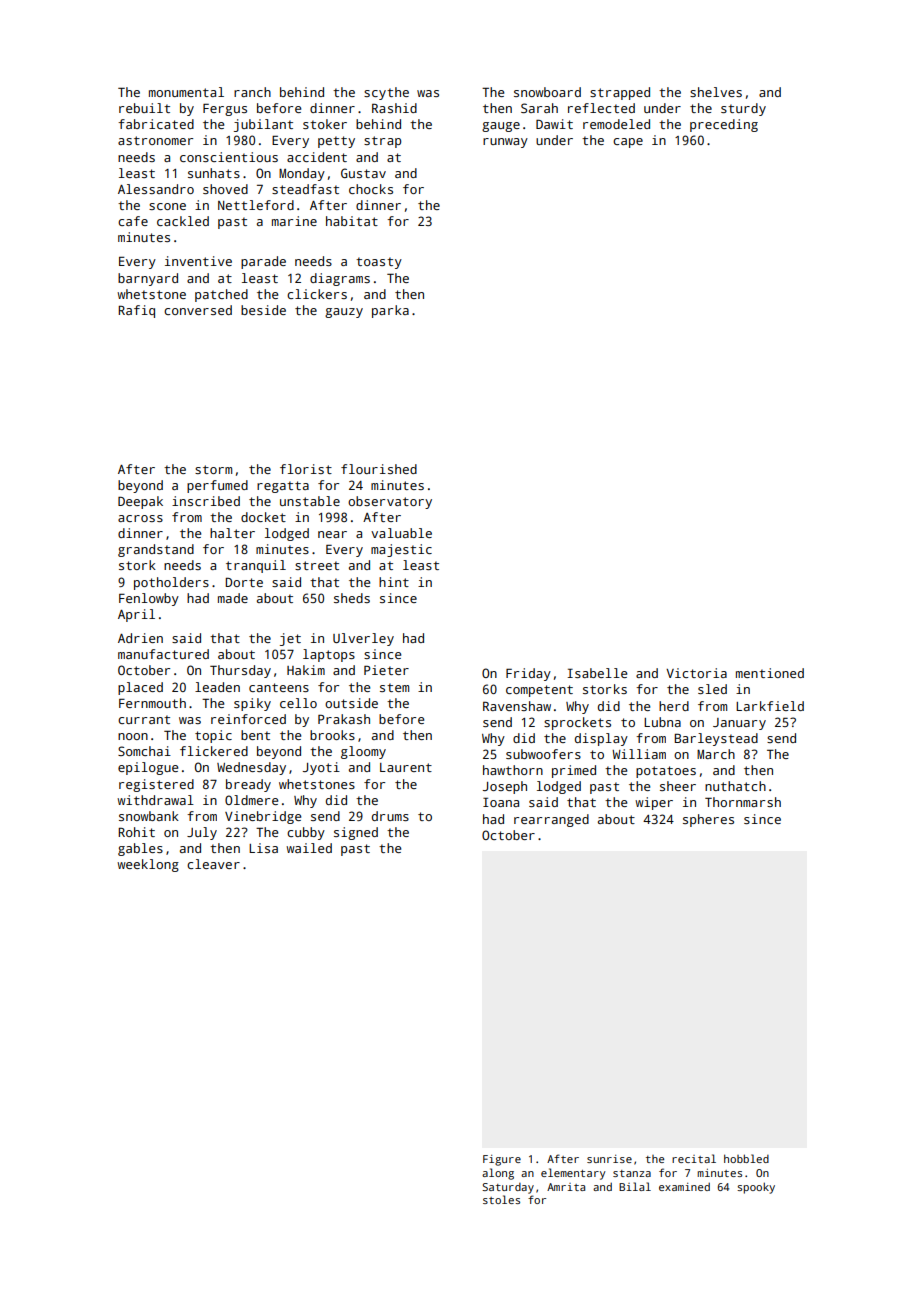 This screenshot has height=1308, width=924. I want to click on Saturday, so click(508, 1188).
